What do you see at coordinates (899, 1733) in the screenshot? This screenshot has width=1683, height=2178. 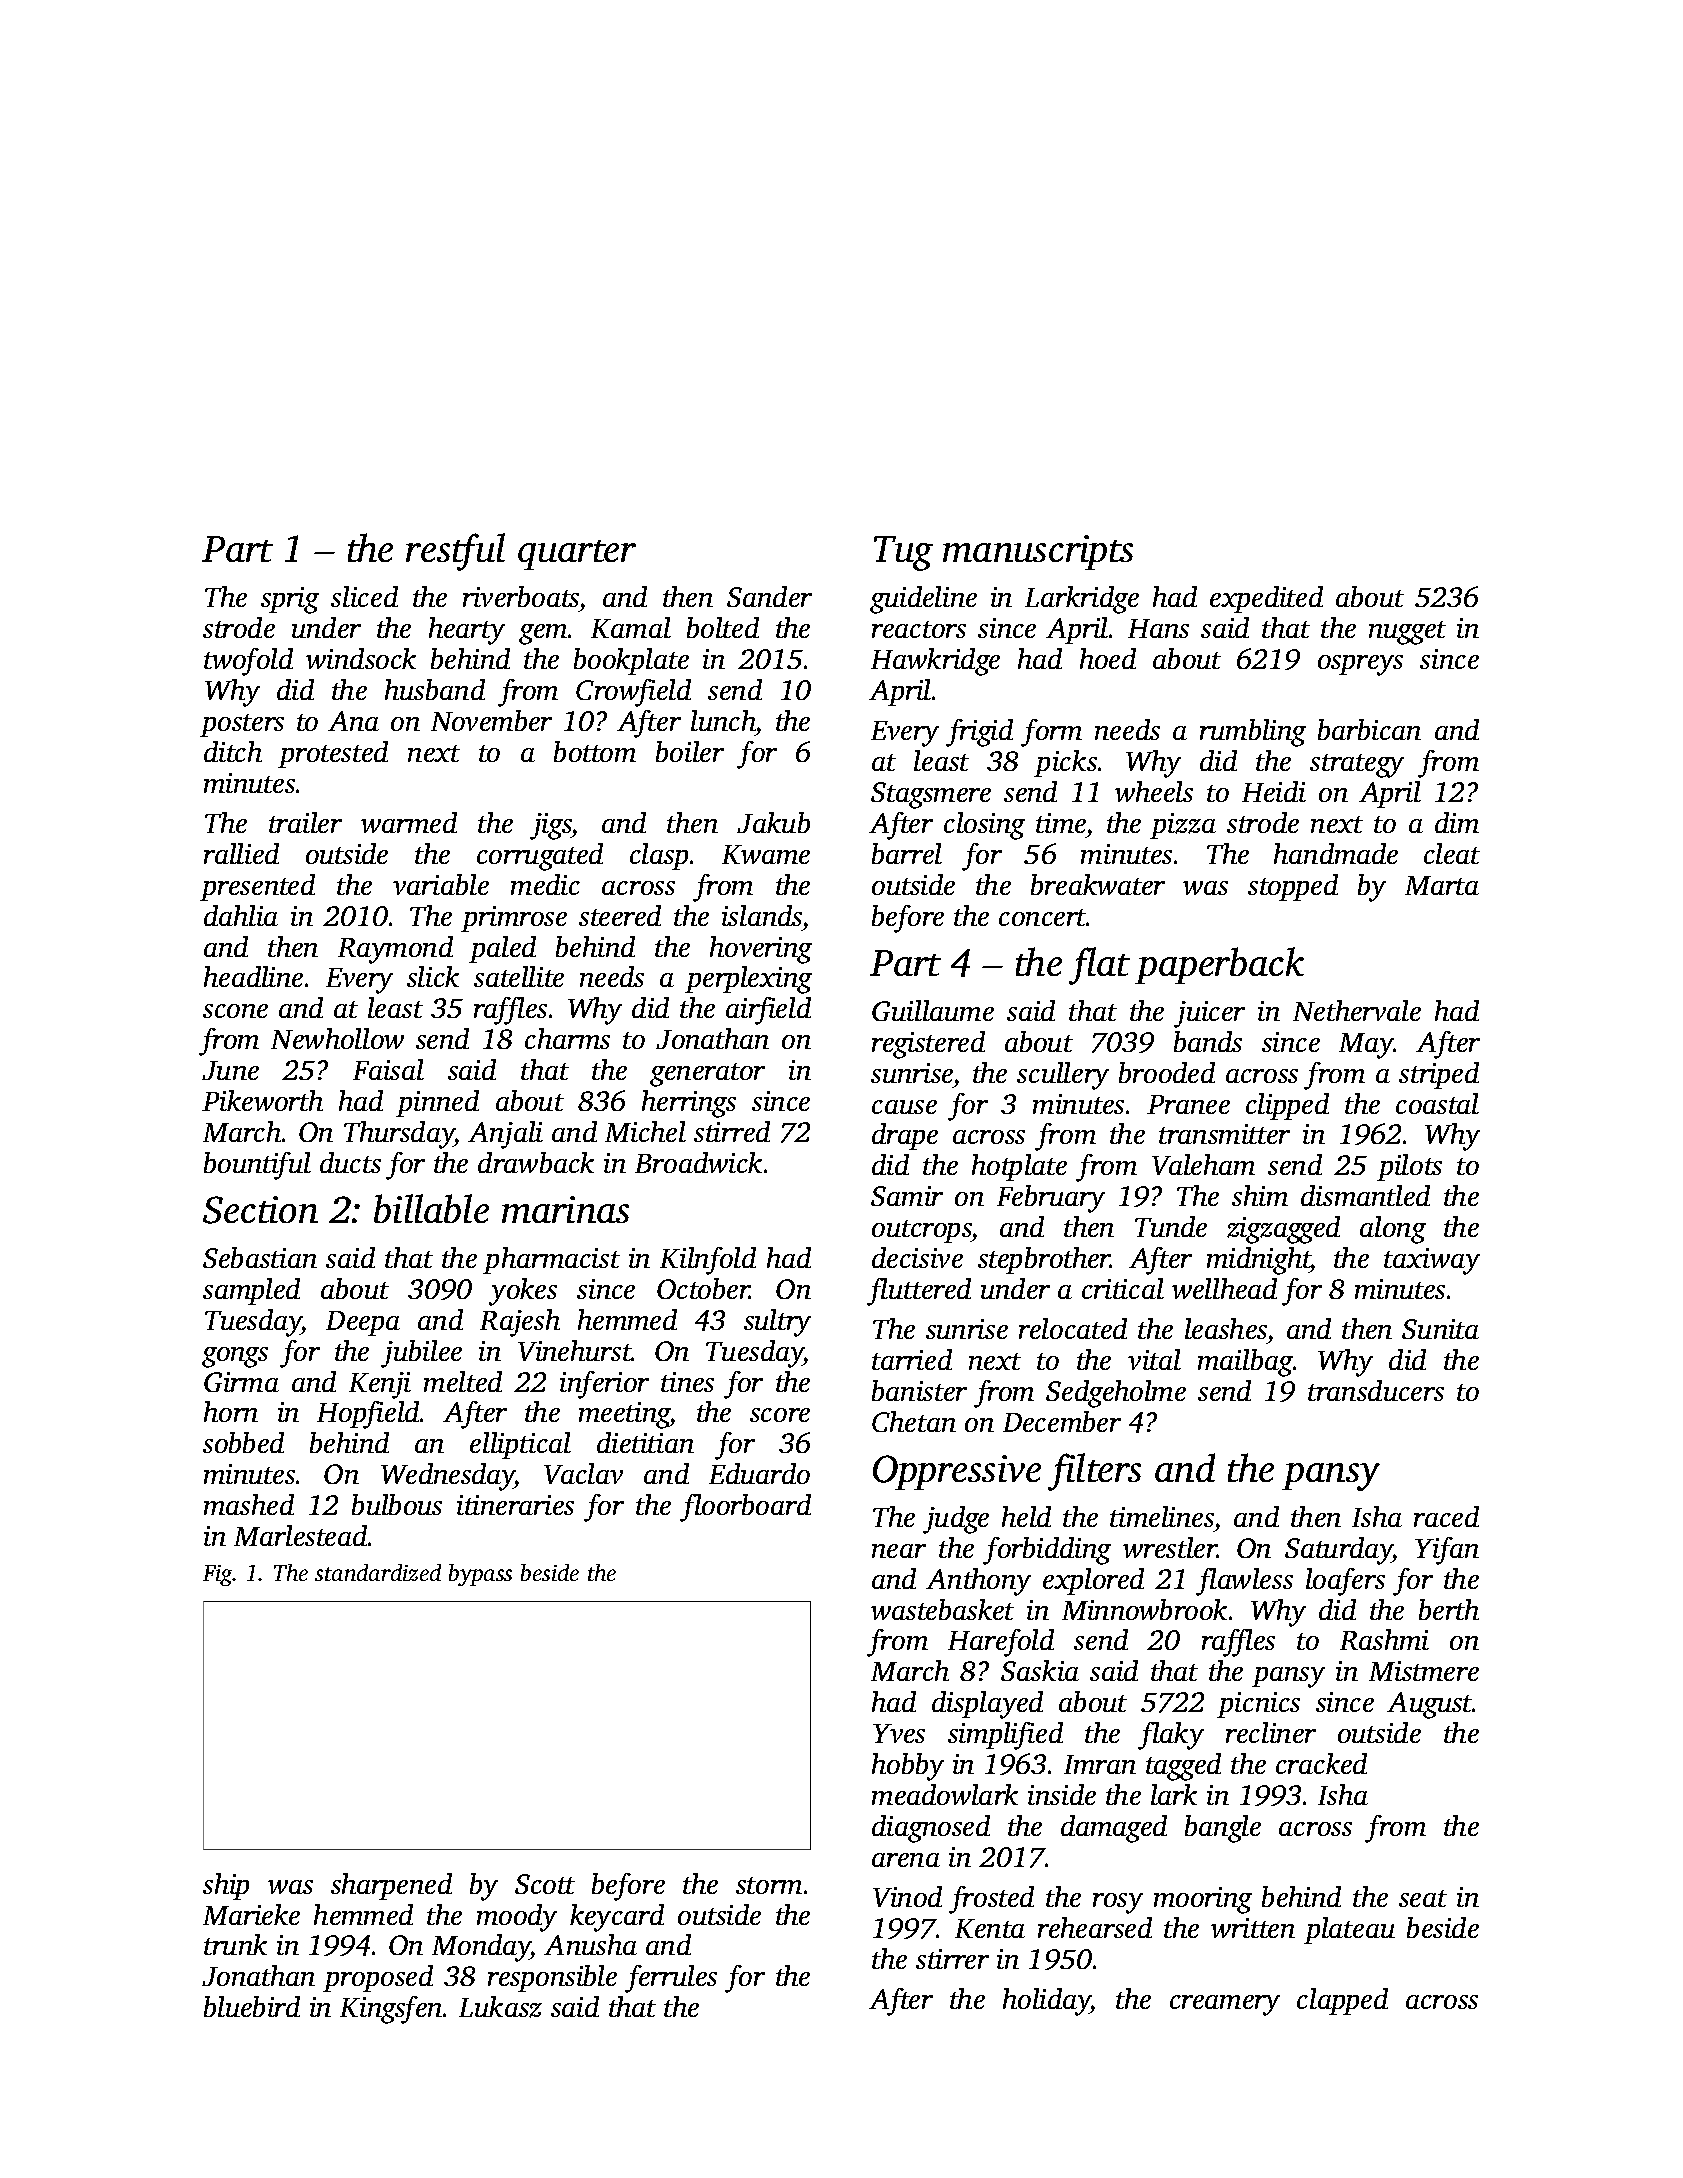 I see `Yves` at bounding box center [899, 1733].
